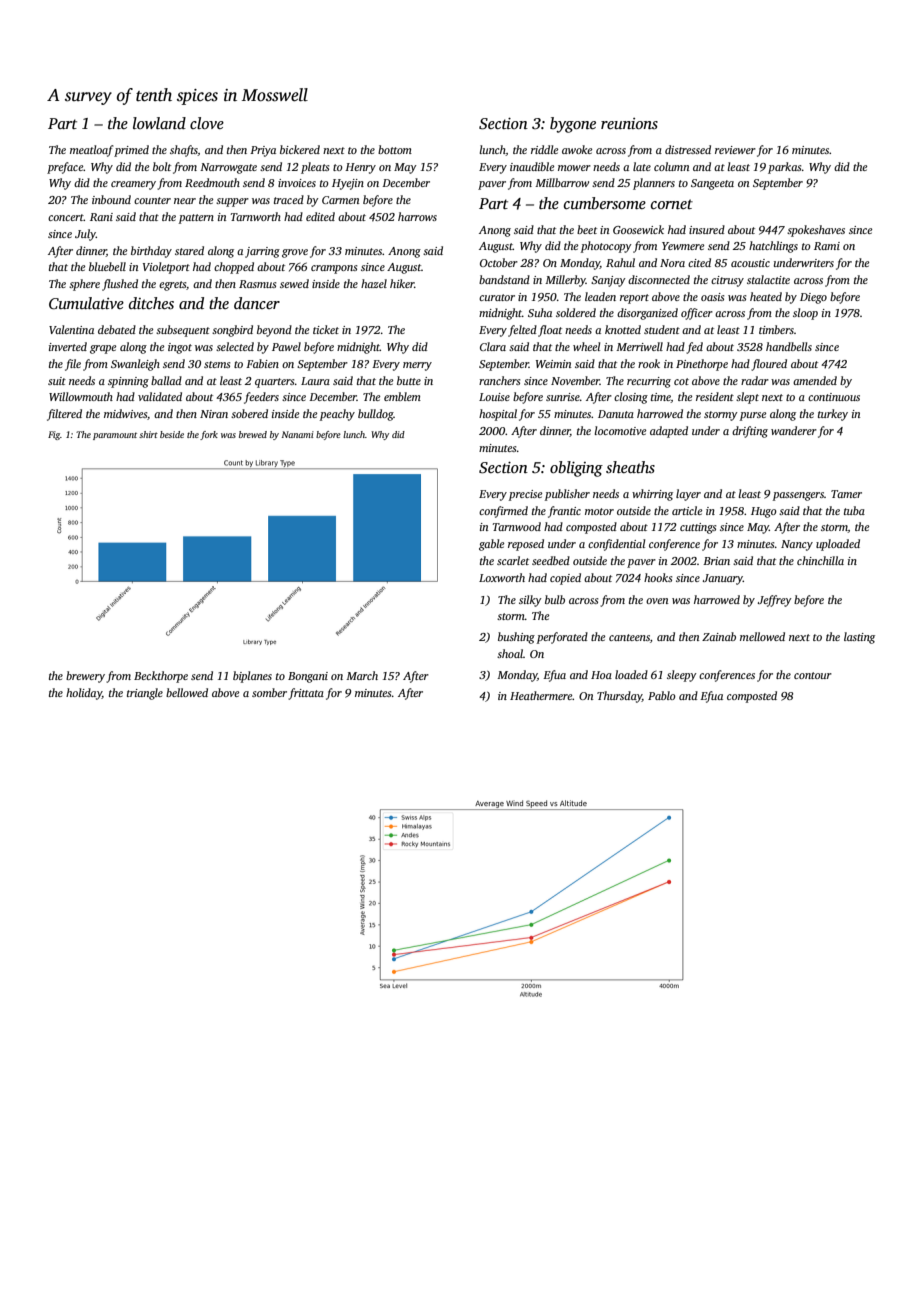  Describe the element at coordinates (159, 123) in the page. I see `lowland` at that location.
